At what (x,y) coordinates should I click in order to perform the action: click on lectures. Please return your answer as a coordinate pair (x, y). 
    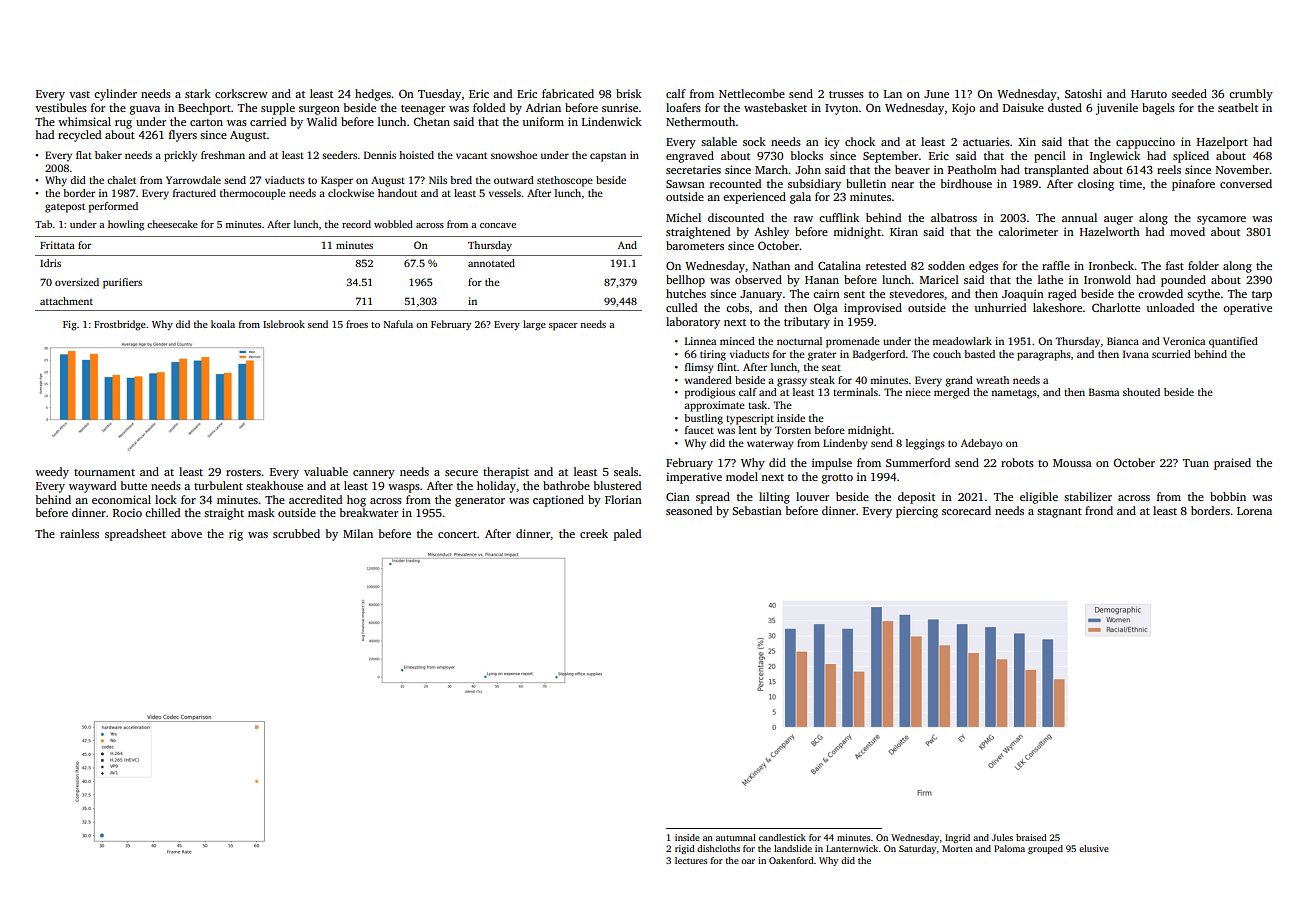
    Looking at the image, I should click on (691, 860).
